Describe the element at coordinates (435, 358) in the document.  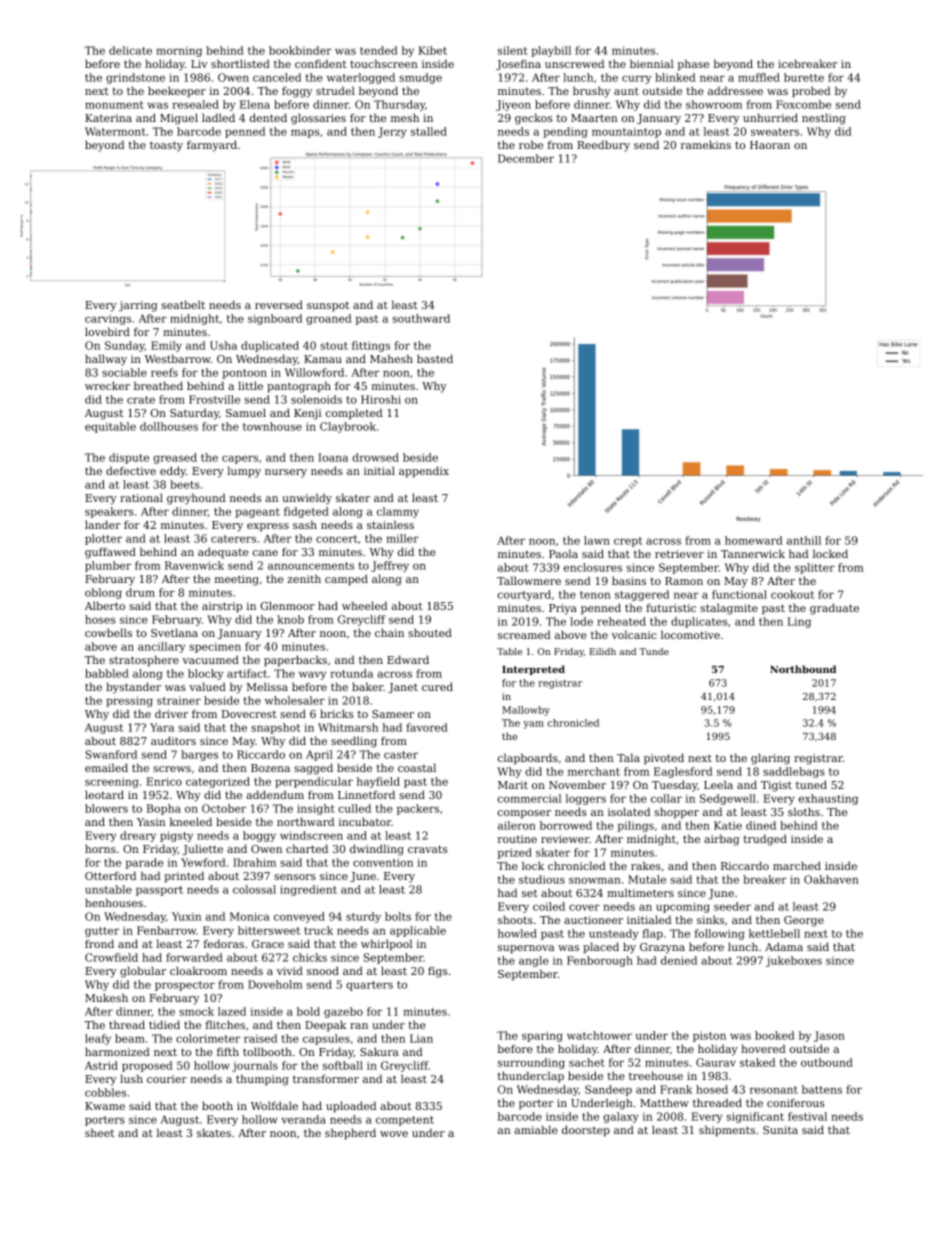
I see `basted` at that location.
